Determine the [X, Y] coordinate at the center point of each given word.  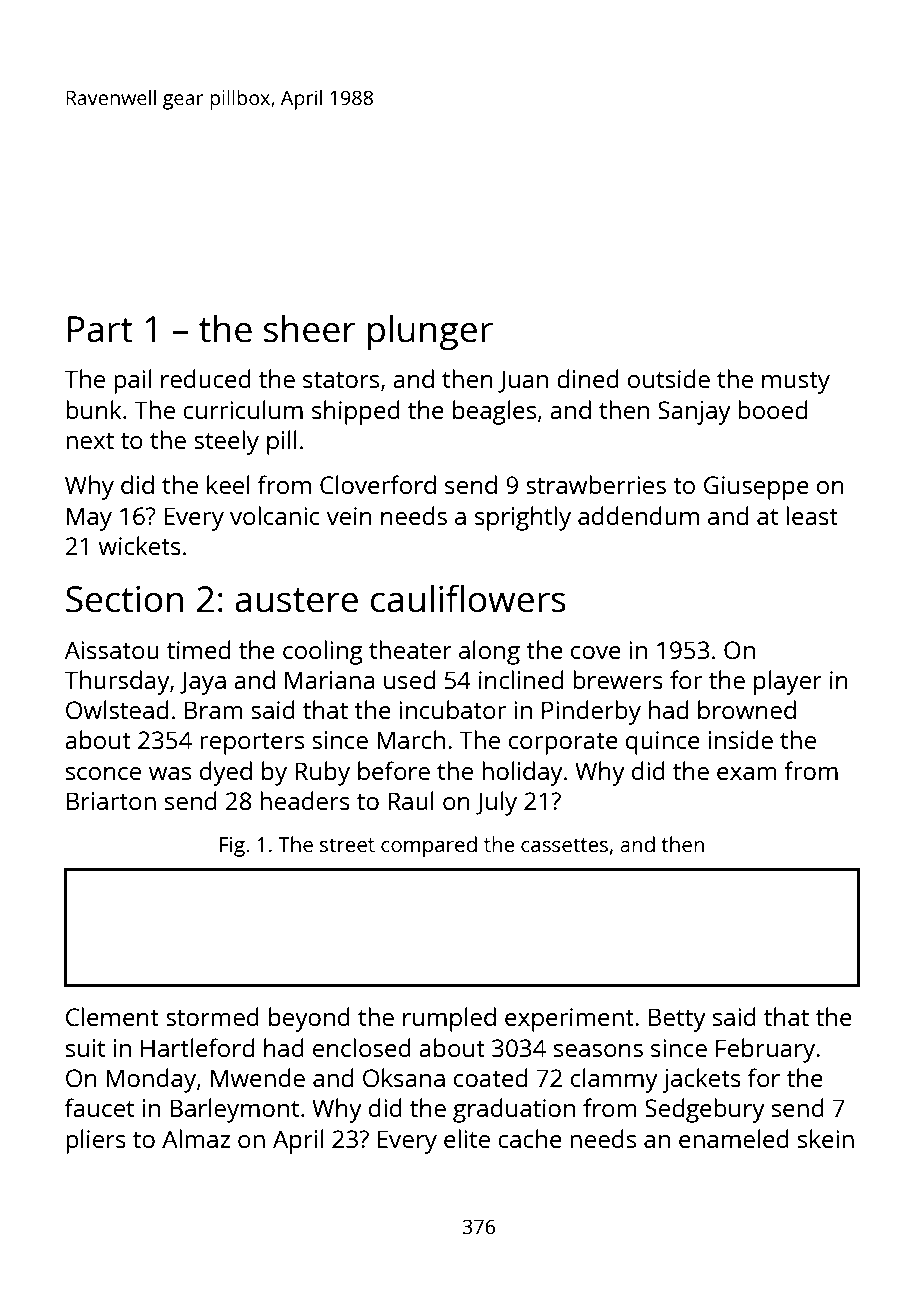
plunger [430, 332]
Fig [232, 847]
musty [796, 383]
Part [100, 329]
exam [746, 773]
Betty [677, 1020]
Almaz [196, 1138]
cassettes [564, 845]
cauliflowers [468, 598]
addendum [638, 515]
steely [226, 442]
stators [341, 380]
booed [772, 409]
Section [124, 599]
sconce [103, 773]
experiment [569, 1020]
